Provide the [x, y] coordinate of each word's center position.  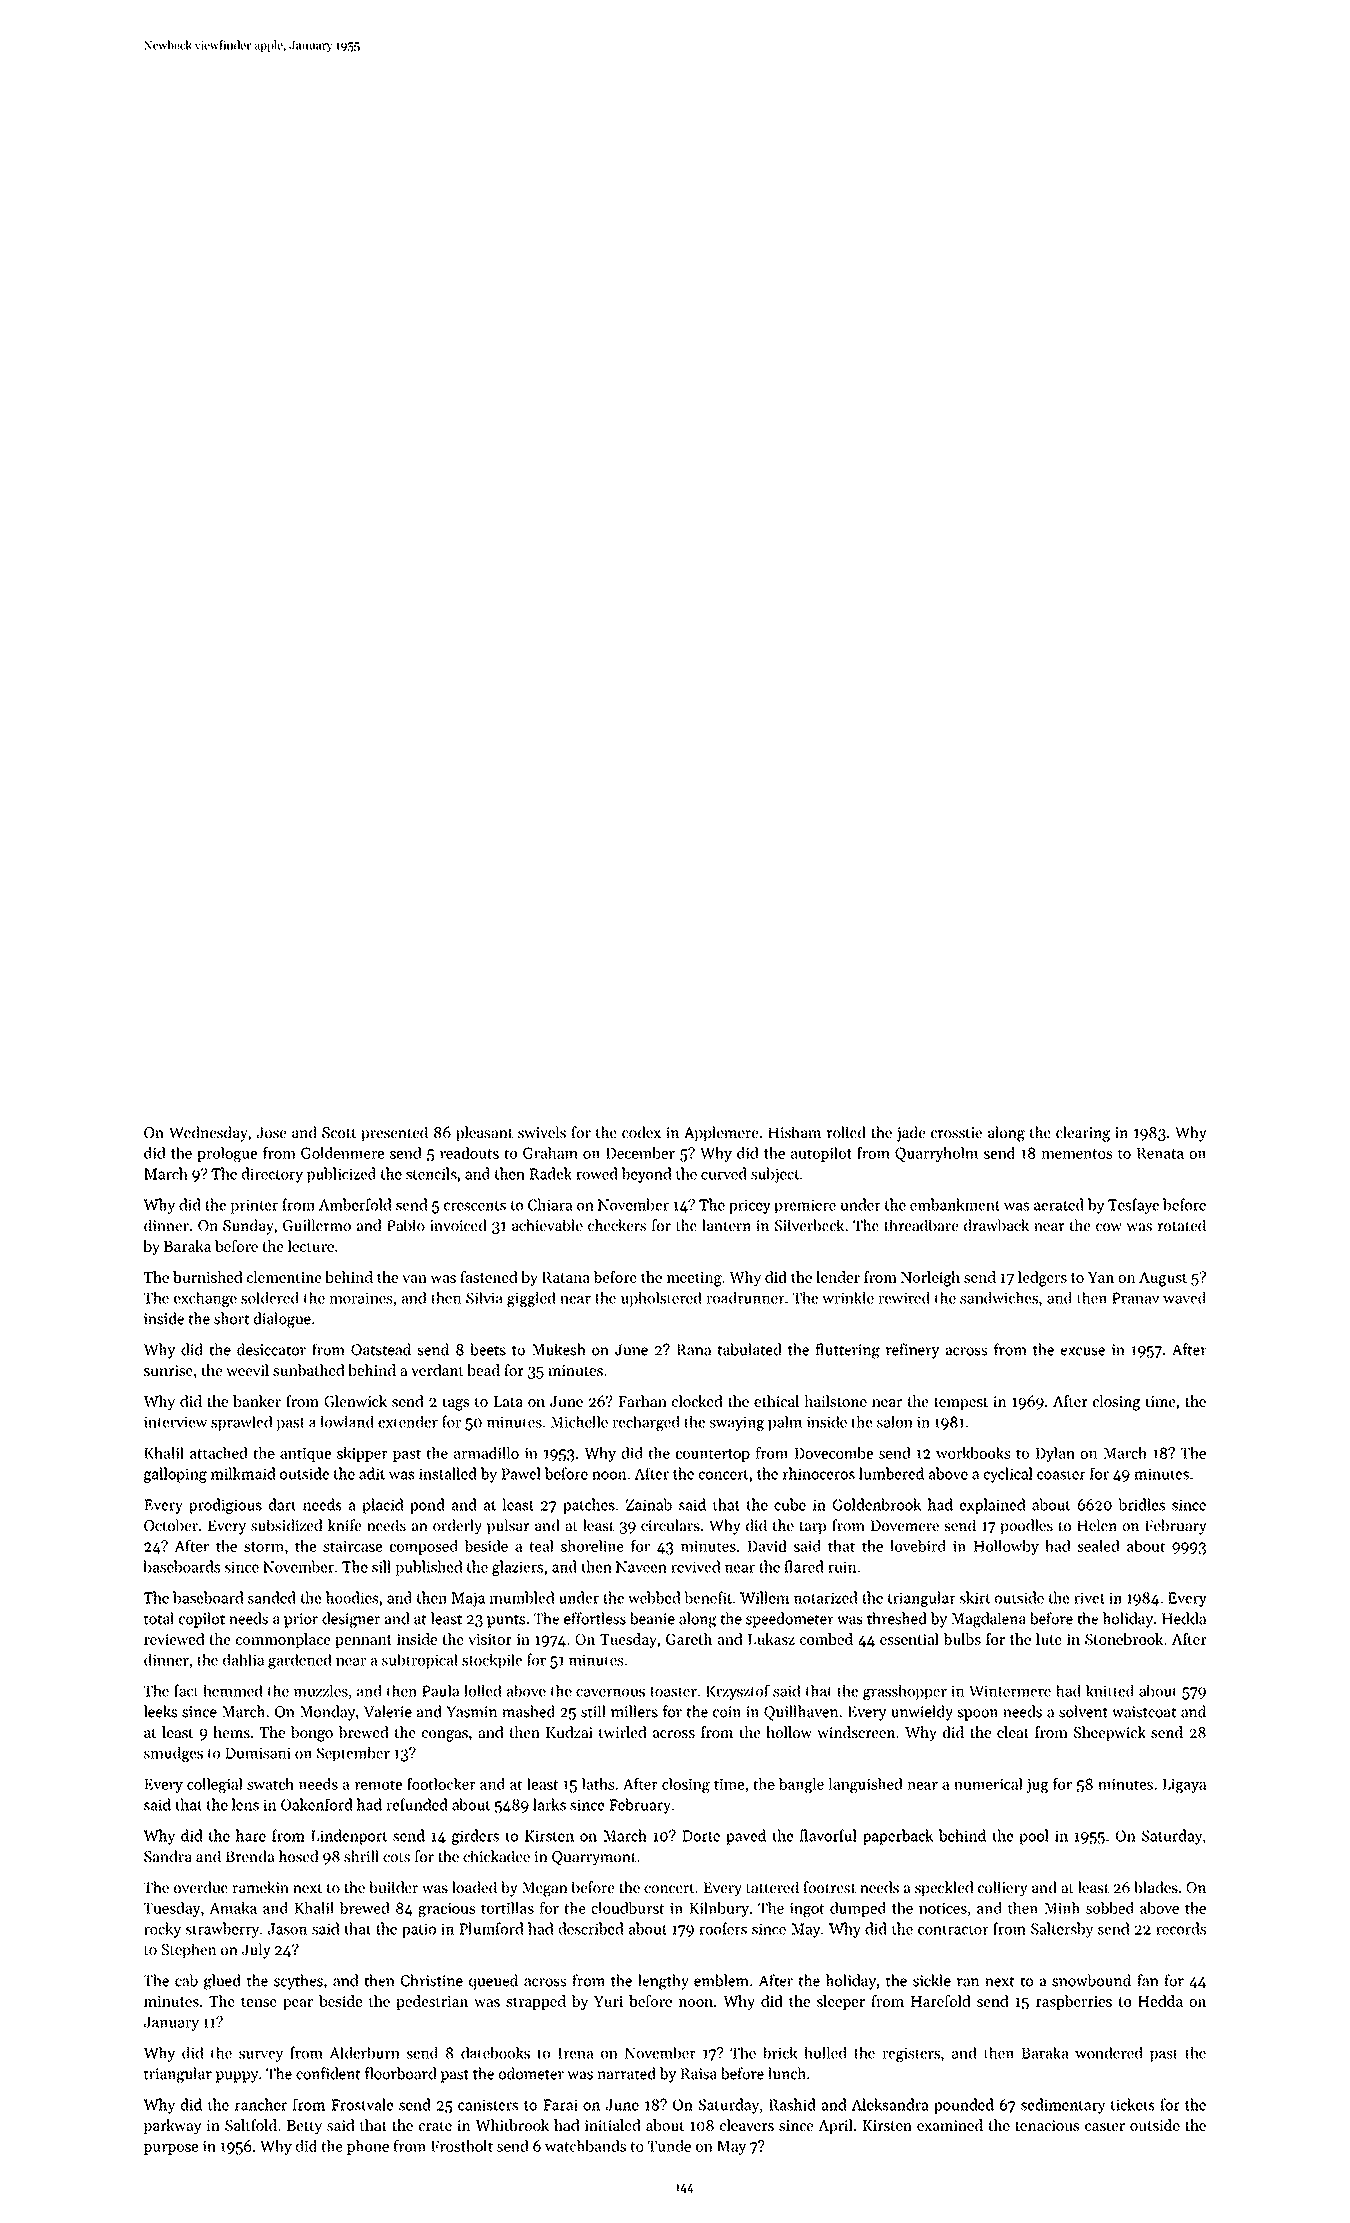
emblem [721, 1980]
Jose [271, 1132]
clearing [1083, 1134]
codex [641, 1132]
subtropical [419, 1661]
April [835, 2126]
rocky [162, 1930]
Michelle [579, 1422]
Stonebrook [1124, 1639]
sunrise [168, 1370]
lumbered [891, 1473]
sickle [932, 1980]
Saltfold [251, 2125]
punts [506, 1621]
